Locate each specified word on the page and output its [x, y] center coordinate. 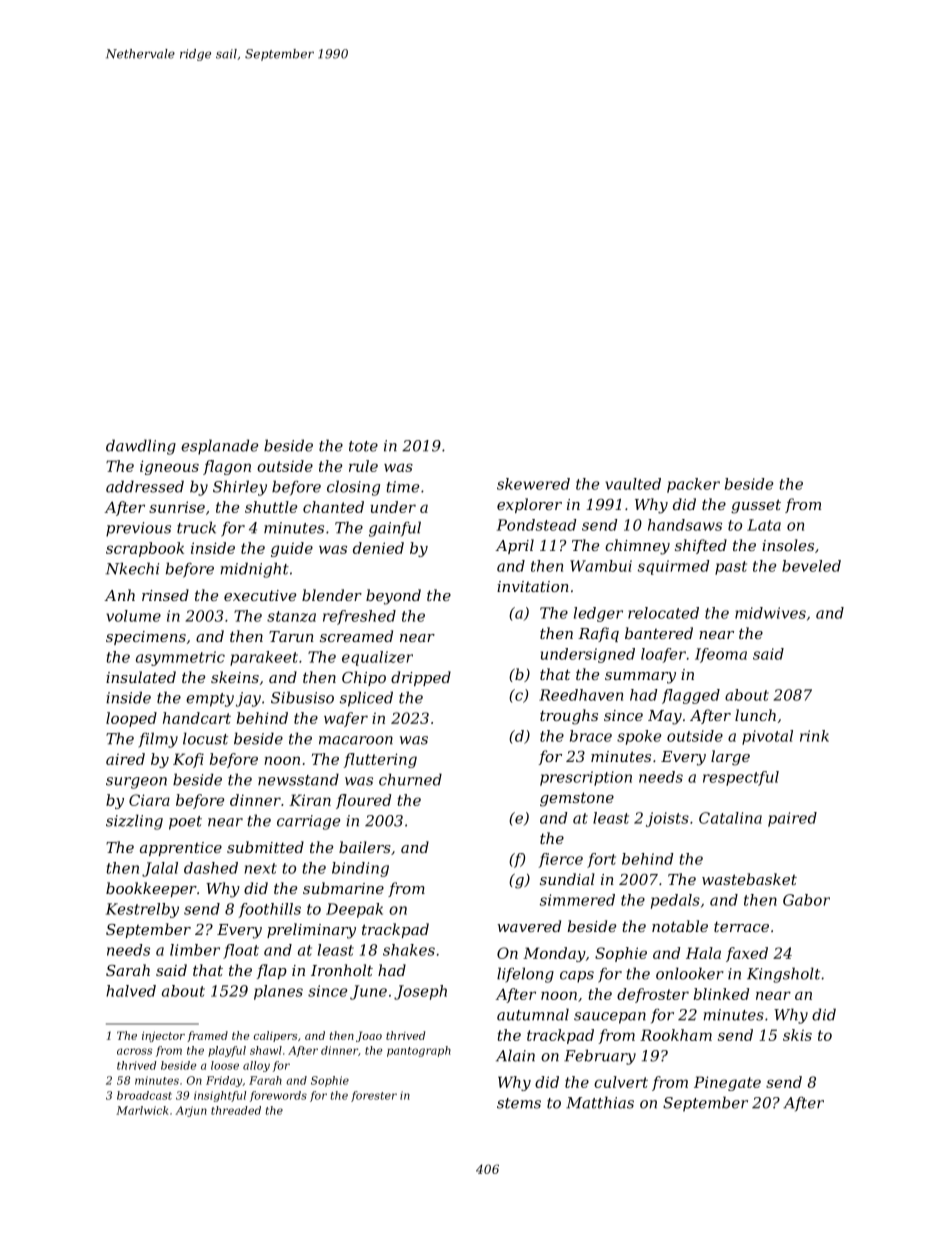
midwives [770, 613]
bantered [659, 633]
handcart [197, 718]
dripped [421, 678]
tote [363, 446]
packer [693, 485]
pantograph [419, 1051]
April [514, 546]
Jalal [160, 869]
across [134, 1051]
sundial [567, 879]
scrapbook [145, 549]
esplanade [219, 447]
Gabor [806, 900]
